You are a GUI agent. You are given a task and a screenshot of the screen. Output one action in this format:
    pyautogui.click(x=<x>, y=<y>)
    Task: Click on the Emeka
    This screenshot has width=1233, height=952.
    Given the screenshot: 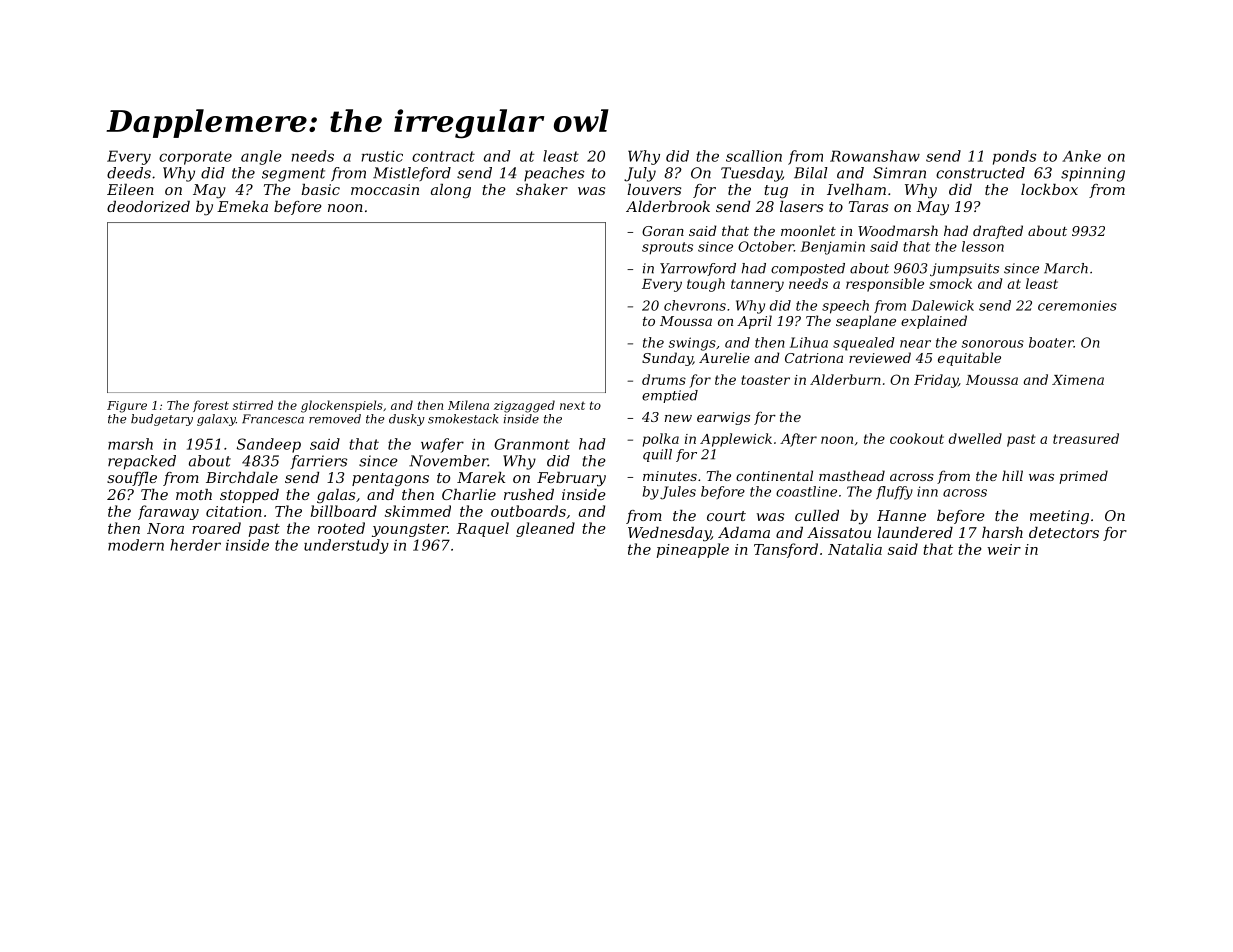 What is the action you would take?
    pyautogui.click(x=242, y=206)
